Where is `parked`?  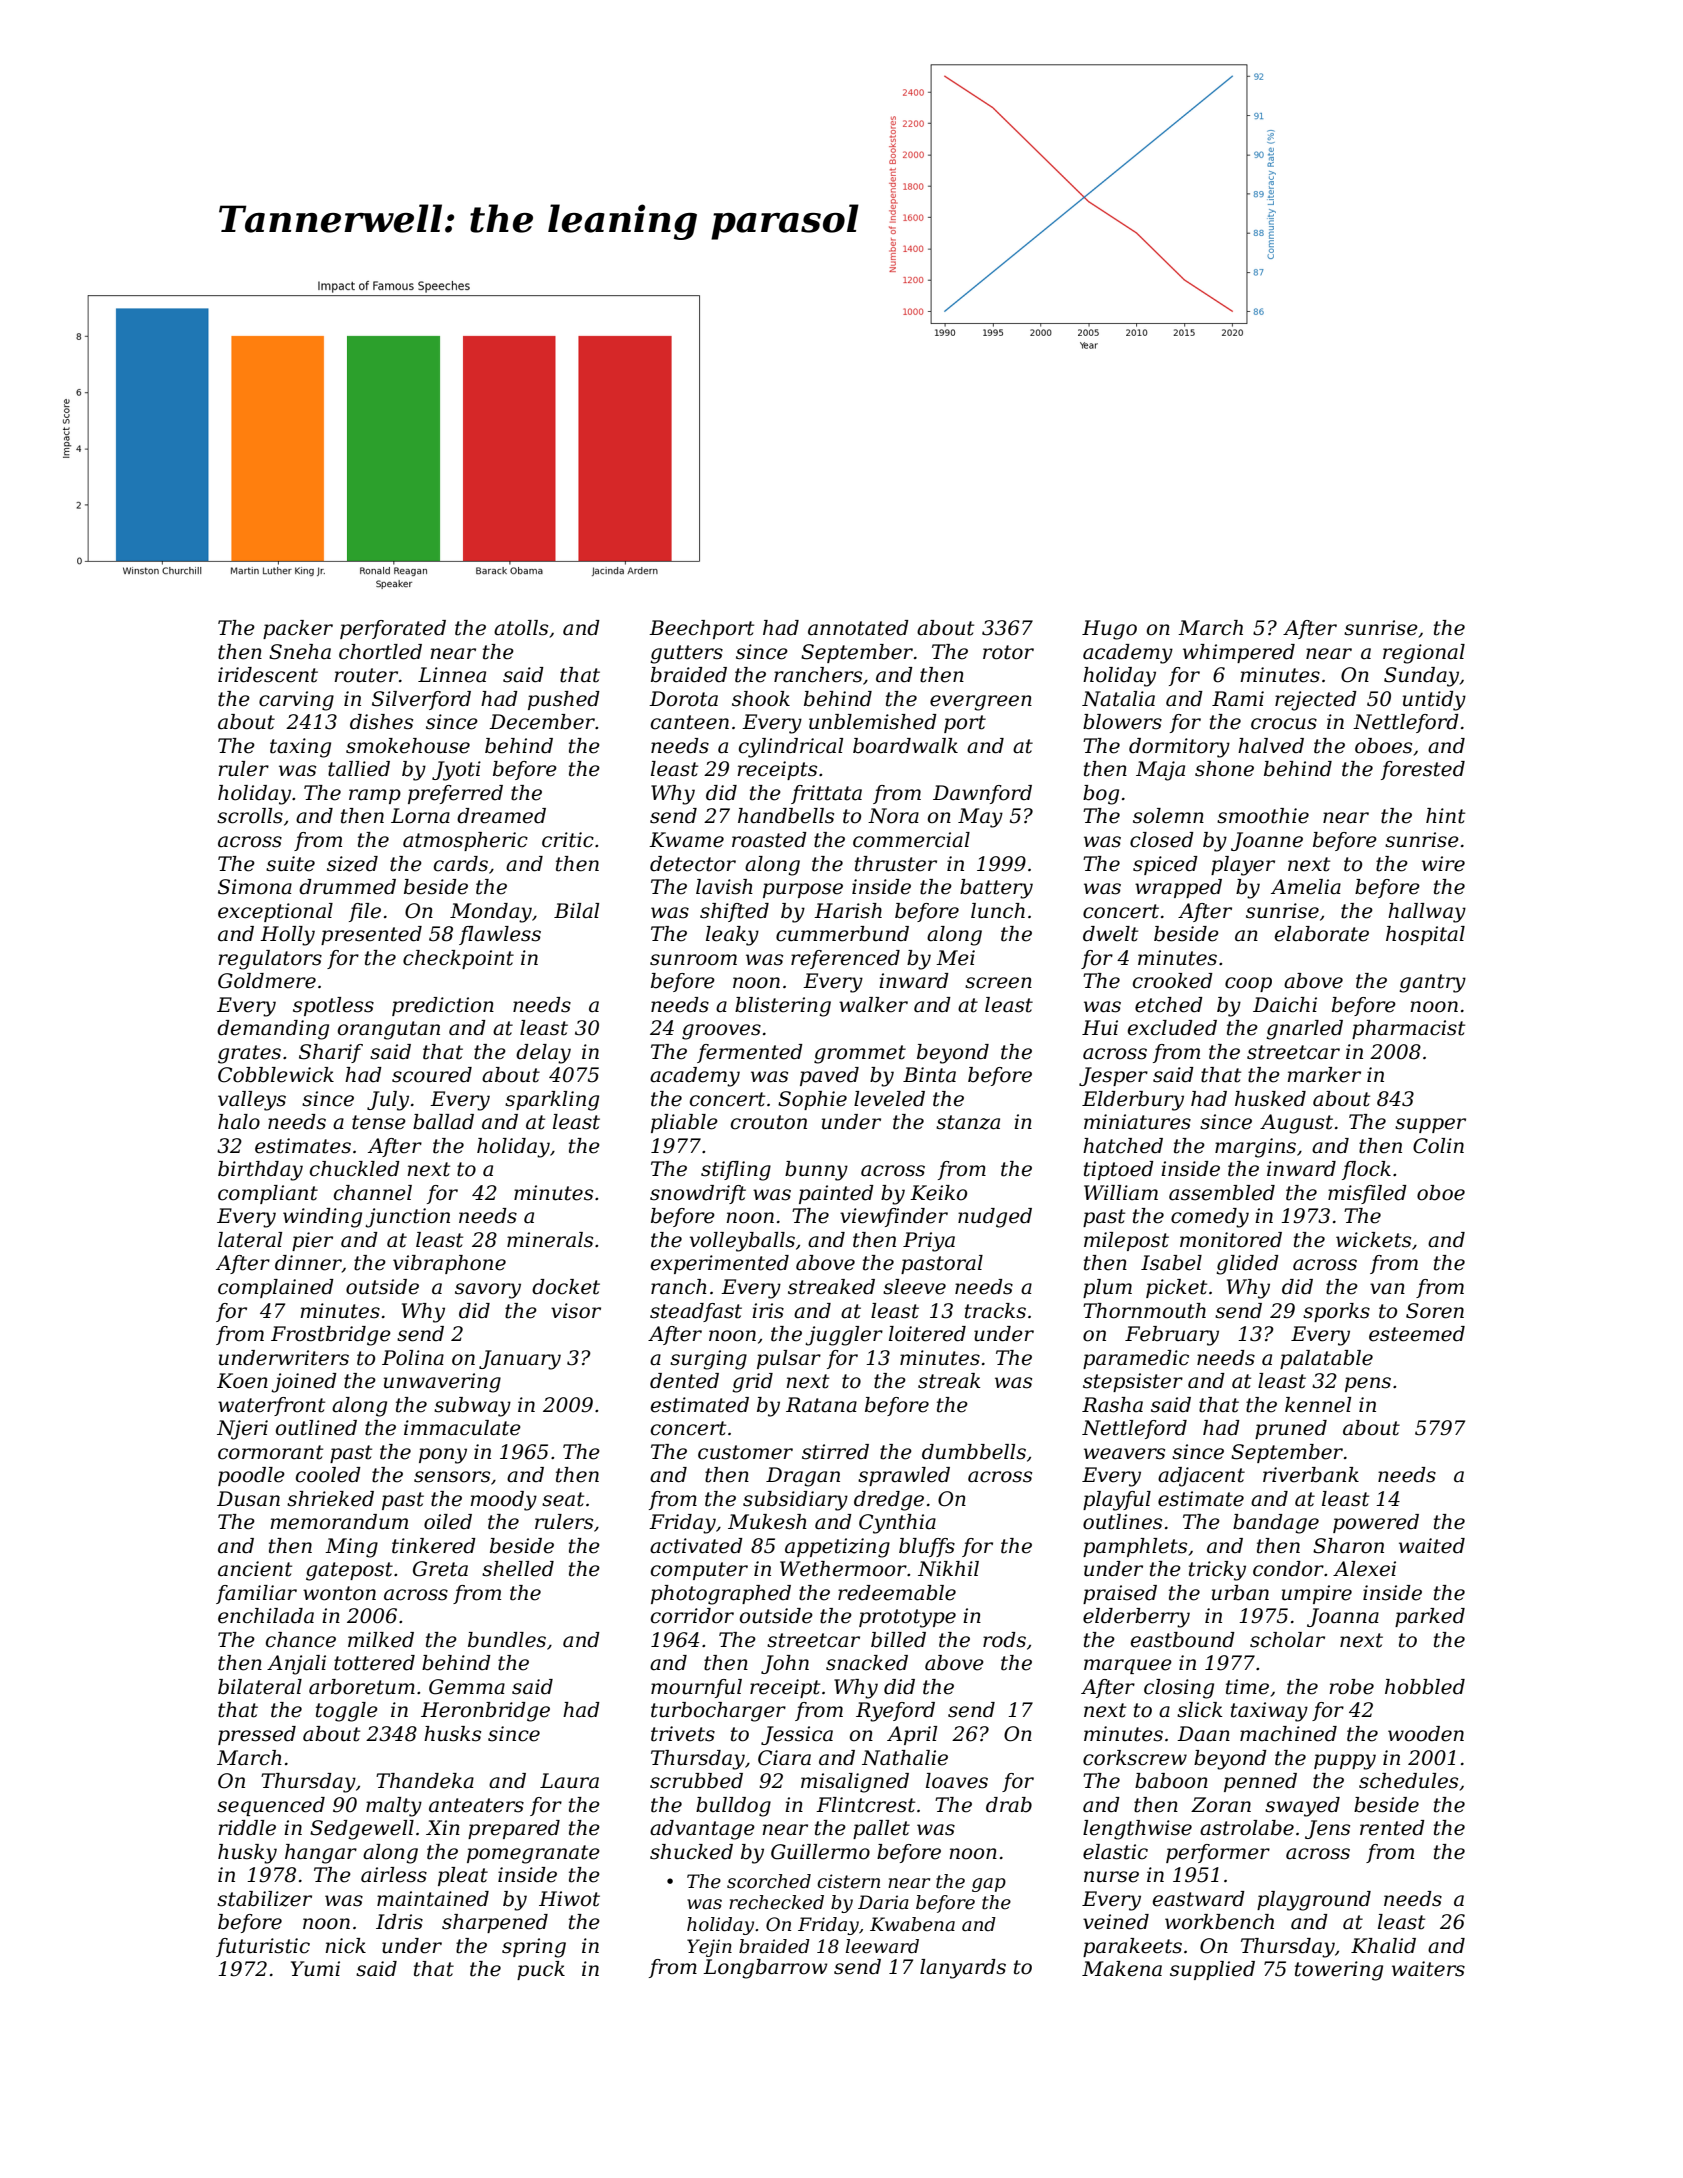 parked is located at coordinates (1430, 1617).
